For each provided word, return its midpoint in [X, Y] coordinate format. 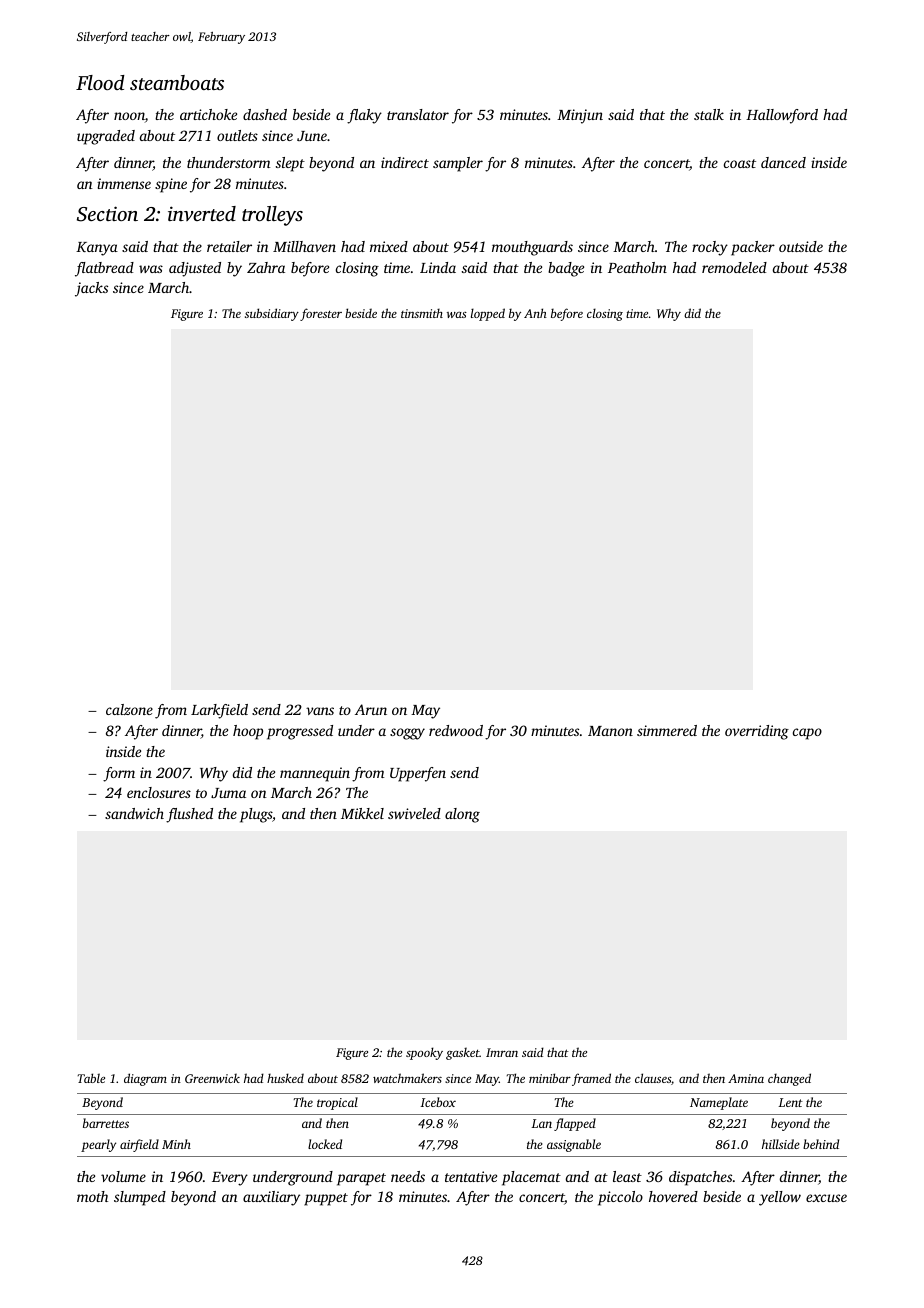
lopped [488, 314]
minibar [550, 1078]
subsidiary [272, 314]
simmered [667, 730]
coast [740, 163]
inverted [202, 213]
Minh [176, 1144]
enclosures [159, 792]
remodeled [734, 267]
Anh [535, 313]
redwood [456, 730]
